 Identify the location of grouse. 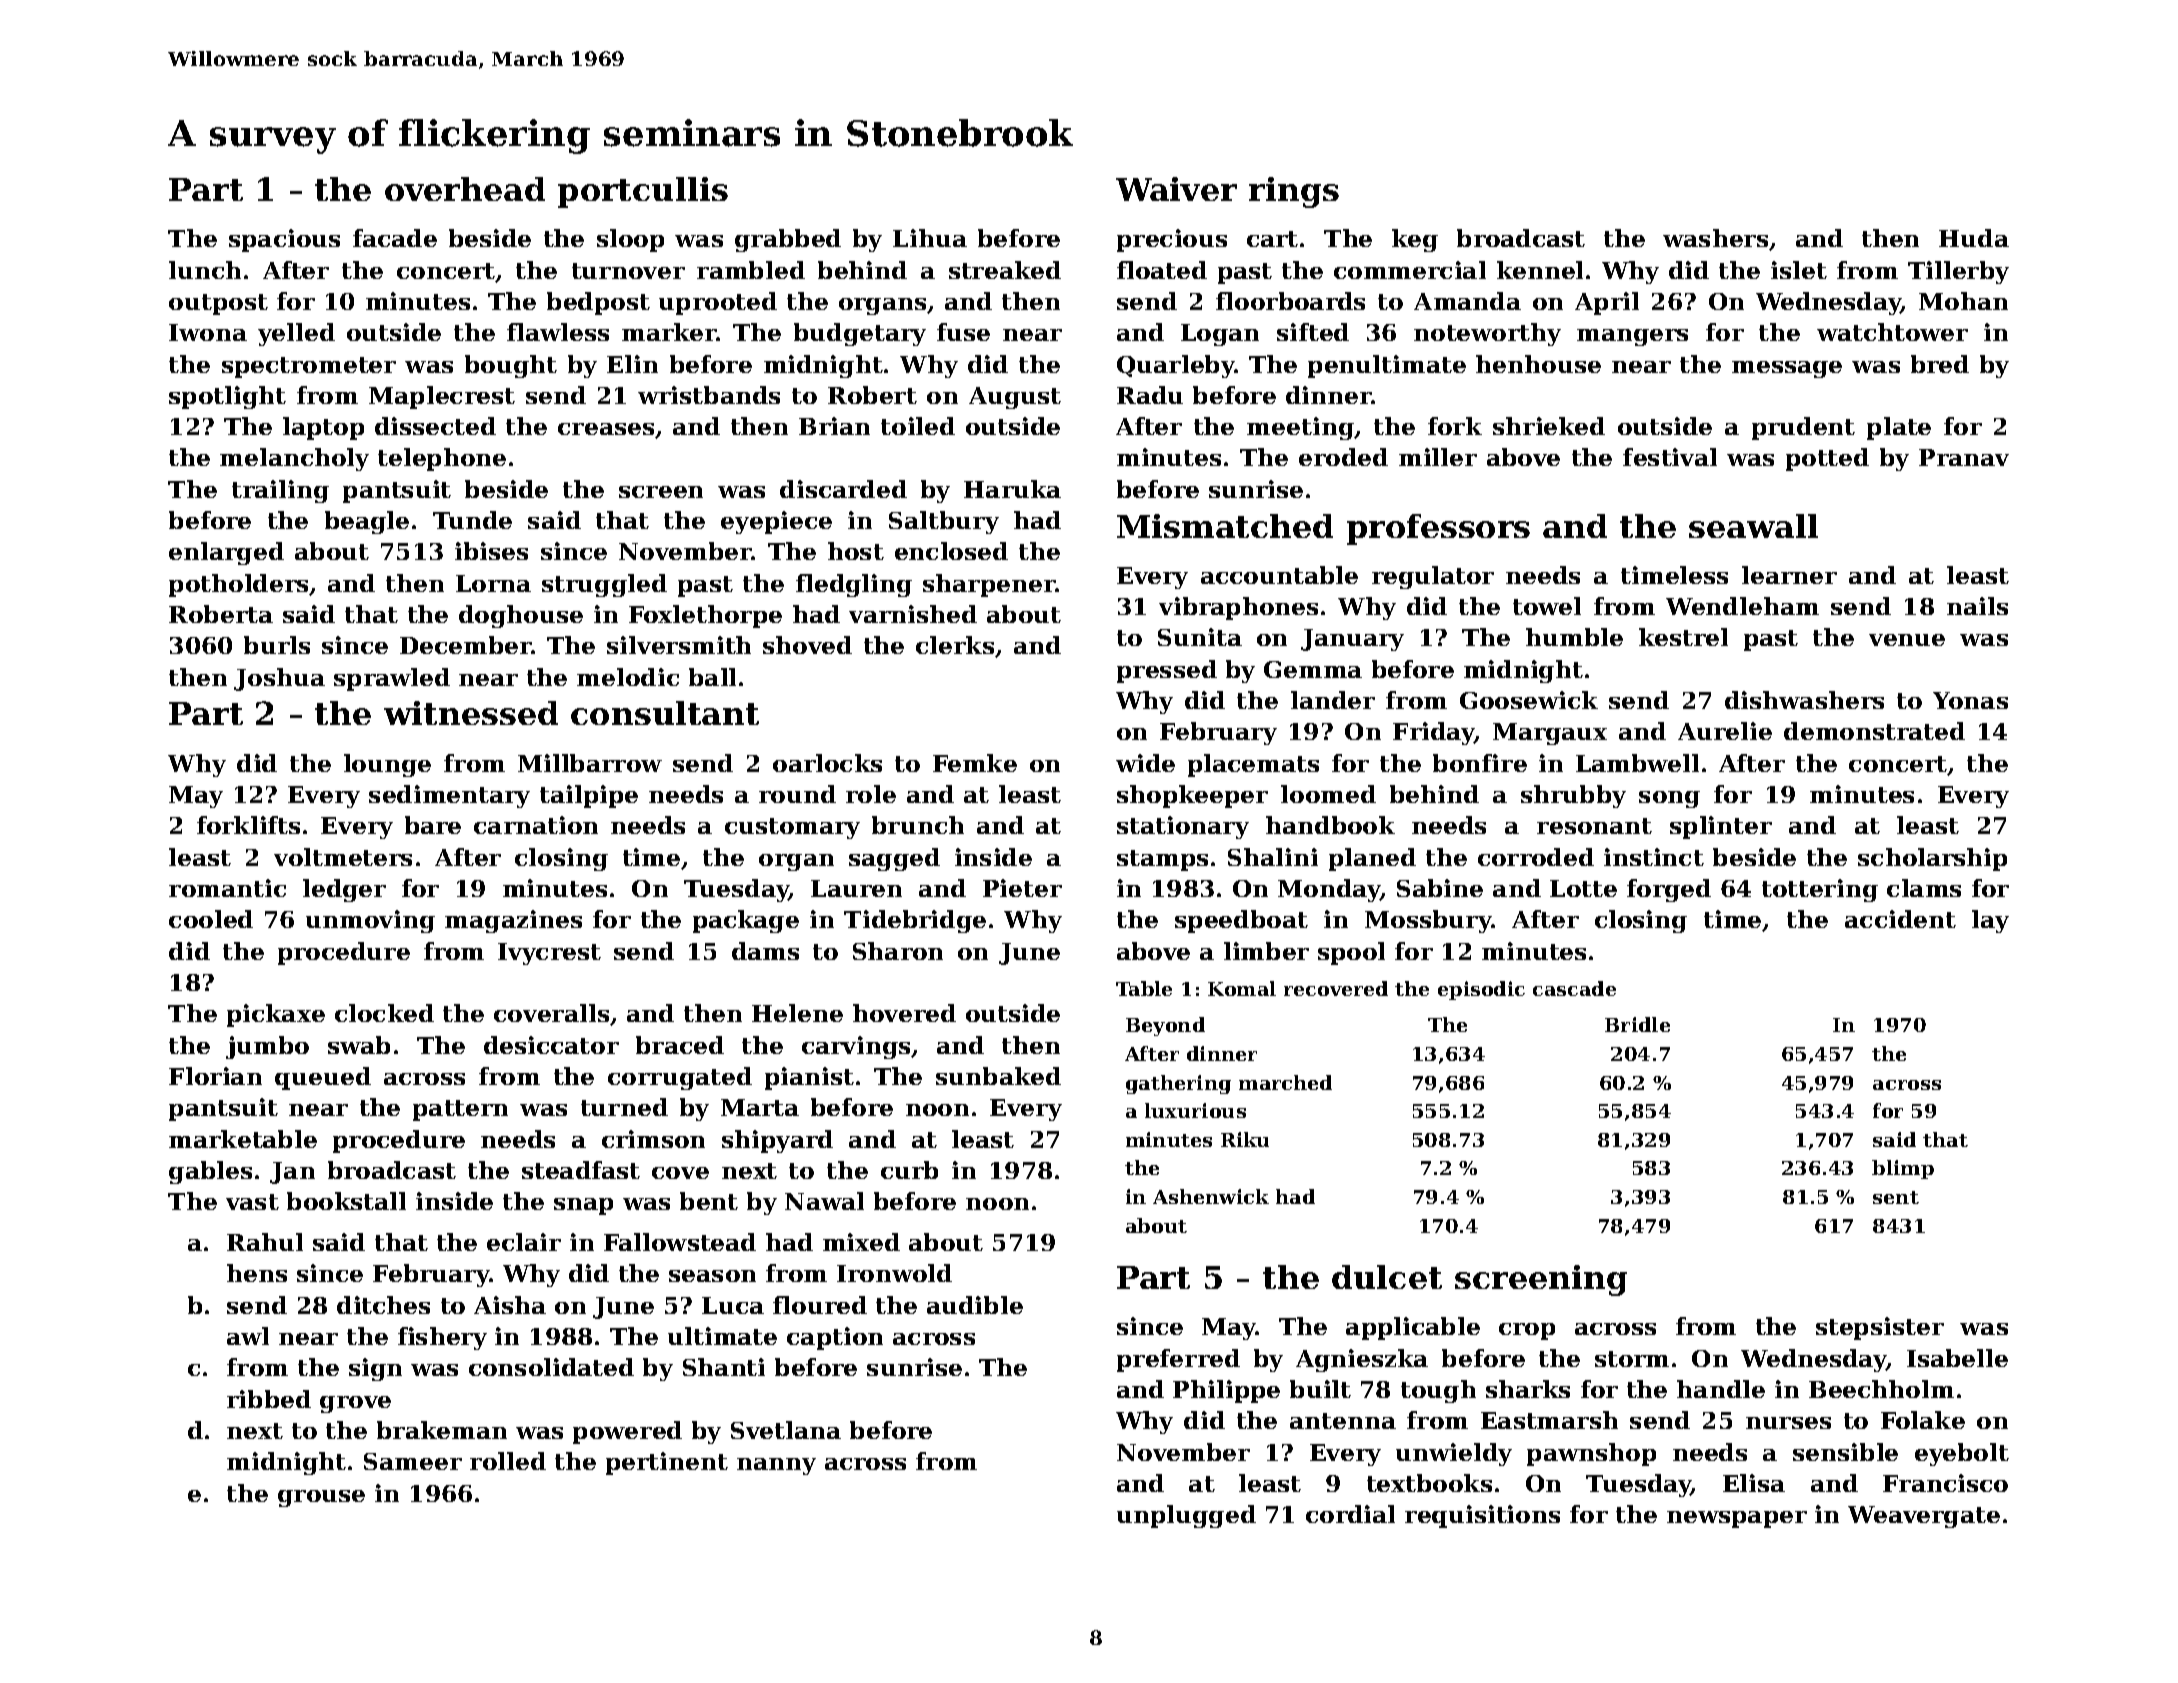
(321, 1498).
